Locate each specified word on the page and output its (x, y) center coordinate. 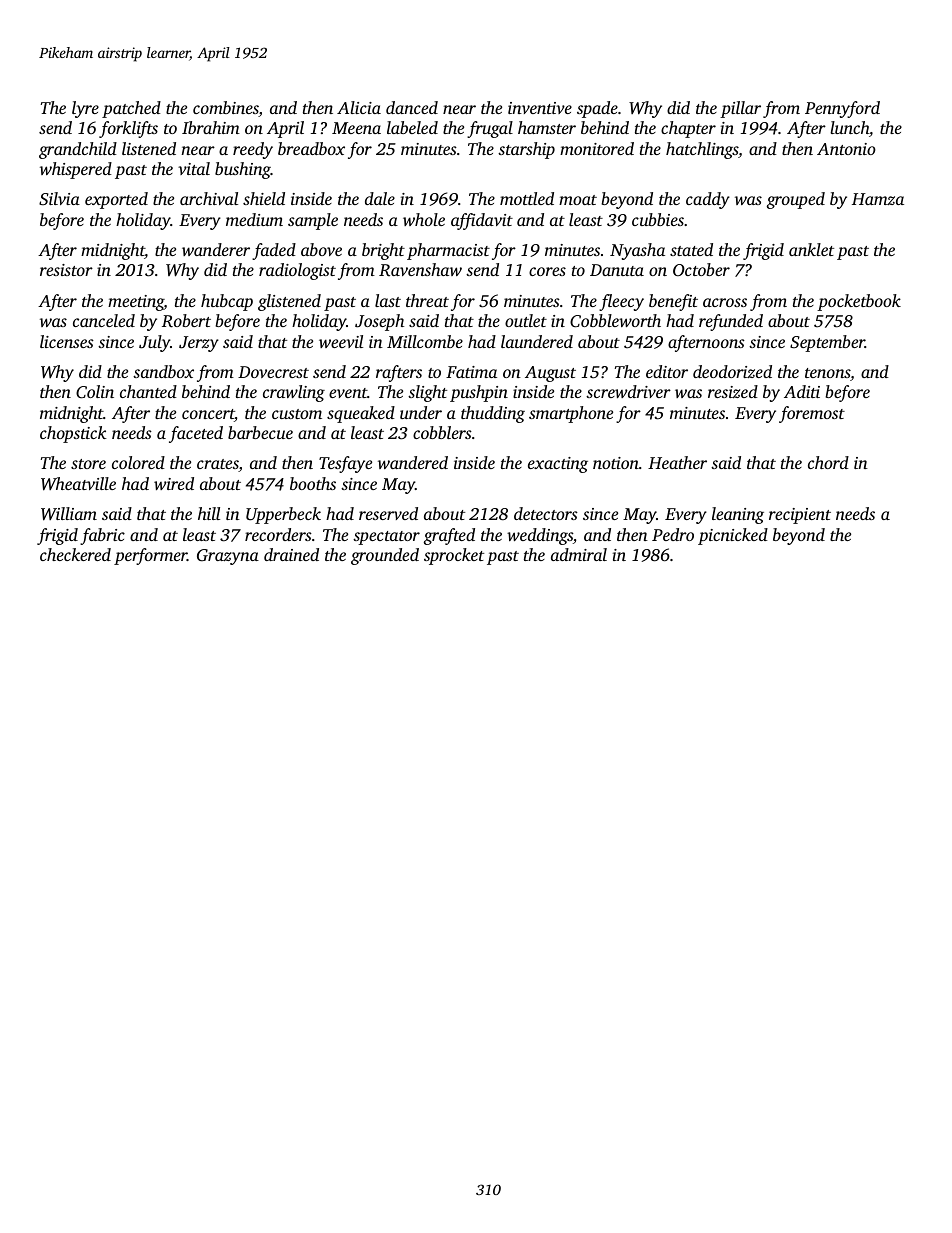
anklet (811, 249)
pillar (740, 109)
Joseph (379, 322)
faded (274, 251)
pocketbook (859, 302)
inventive (540, 108)
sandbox (163, 371)
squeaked (361, 414)
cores (547, 271)
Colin (95, 392)
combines (226, 109)
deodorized (732, 371)
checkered (75, 554)
